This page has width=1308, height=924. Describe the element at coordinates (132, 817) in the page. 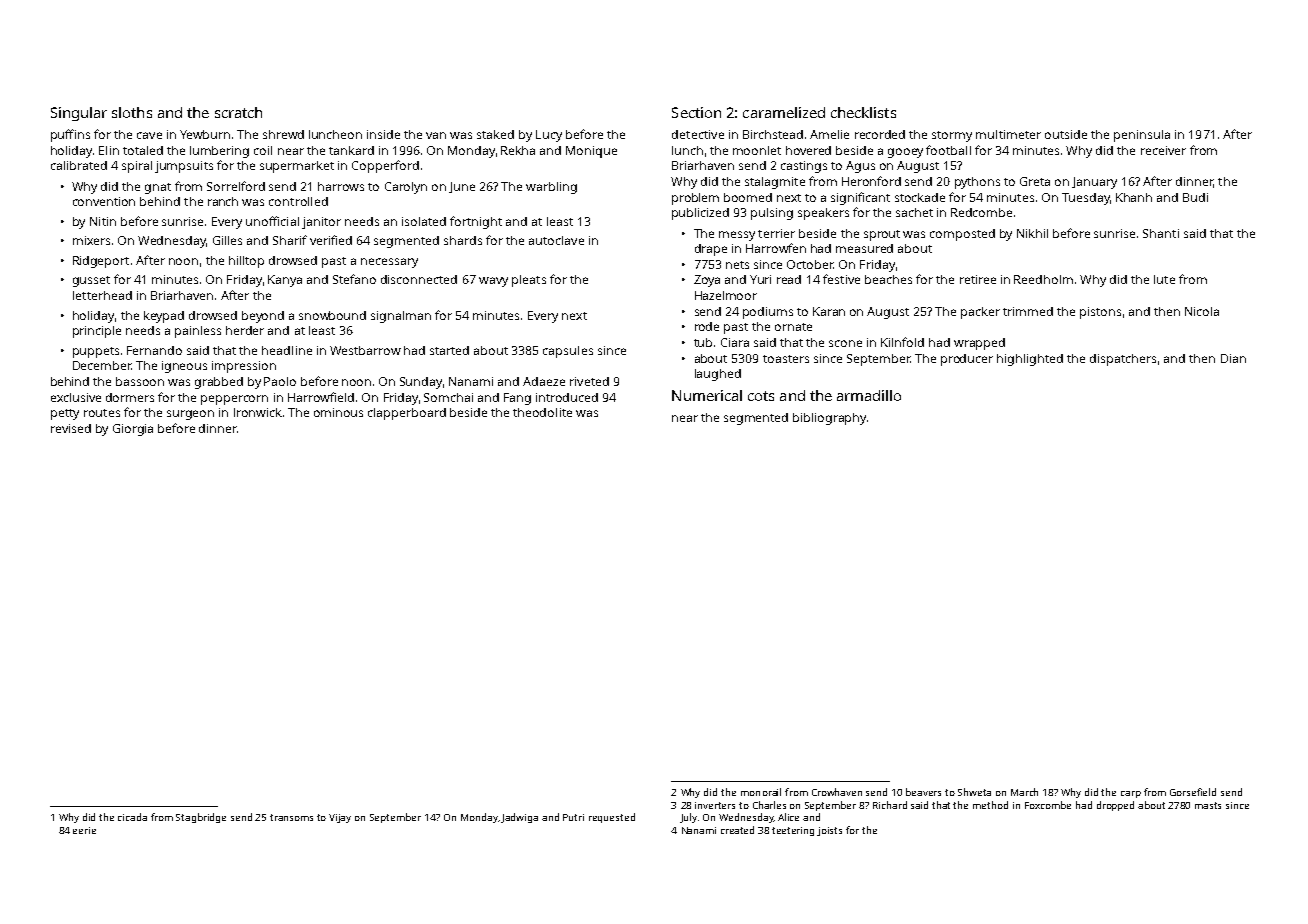

I see `cicada` at that location.
